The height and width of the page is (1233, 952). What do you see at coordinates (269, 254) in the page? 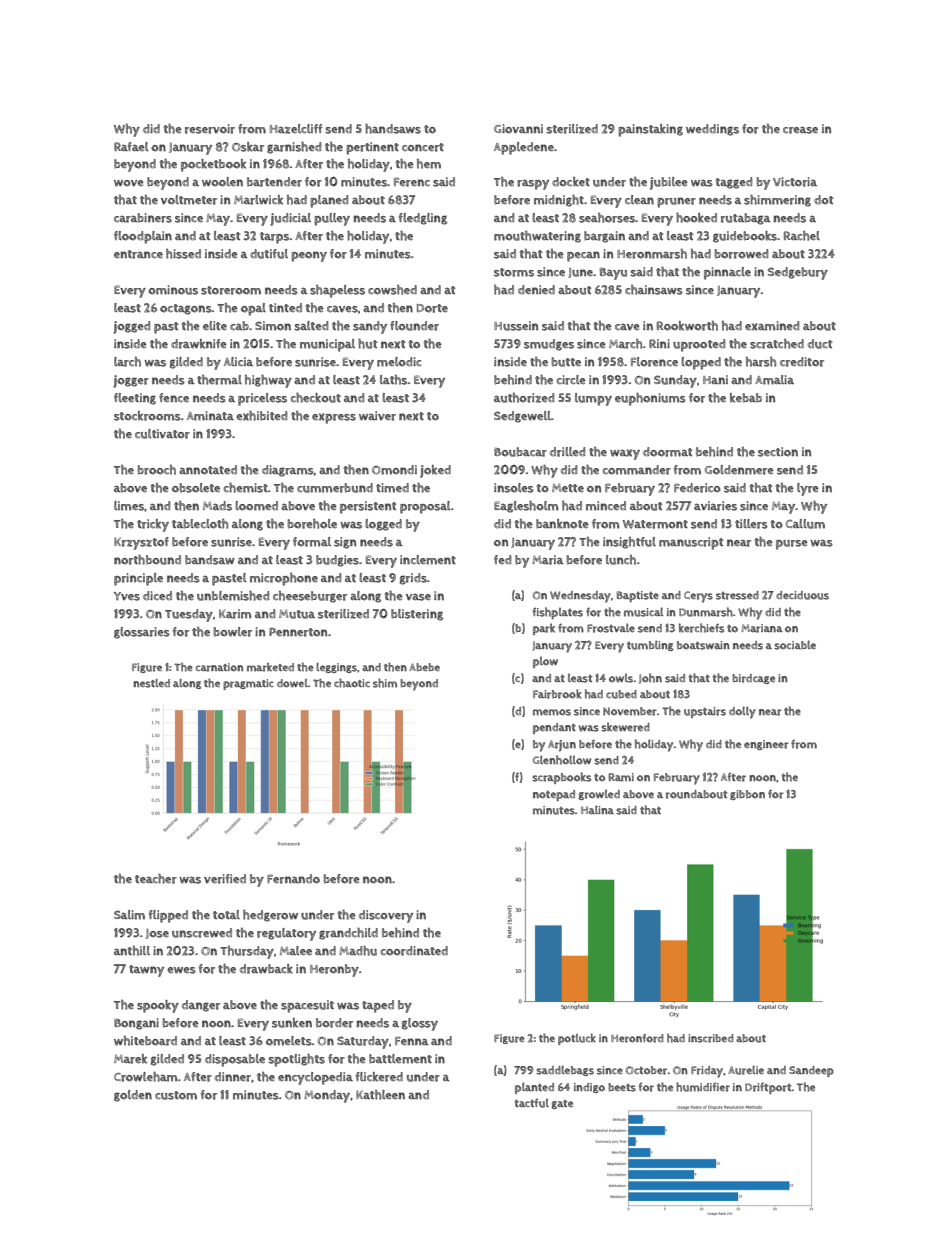
I see `dutiful` at bounding box center [269, 254].
